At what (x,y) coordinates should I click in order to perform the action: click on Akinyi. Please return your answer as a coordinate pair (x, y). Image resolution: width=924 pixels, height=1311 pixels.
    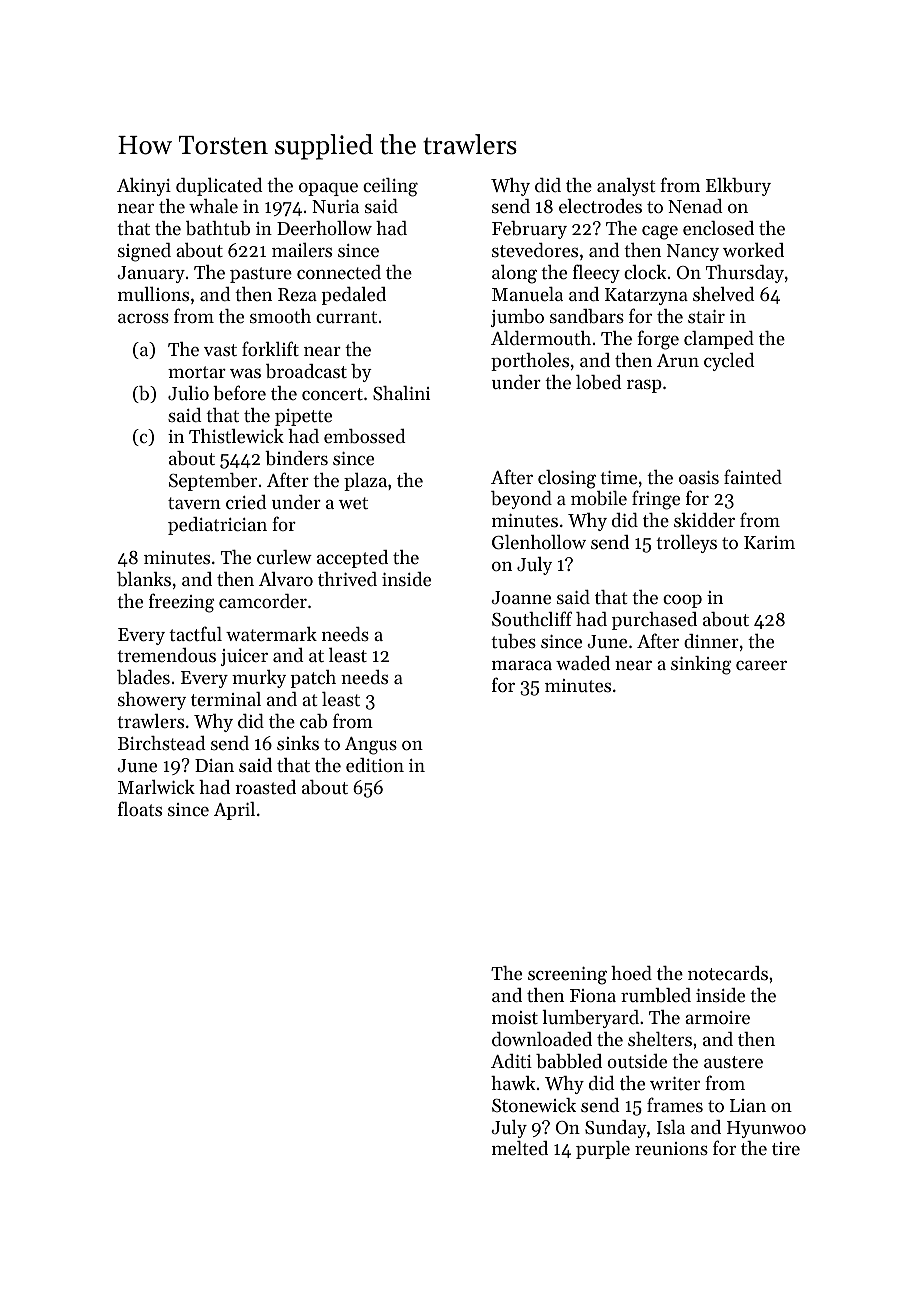
    Looking at the image, I should click on (144, 187).
